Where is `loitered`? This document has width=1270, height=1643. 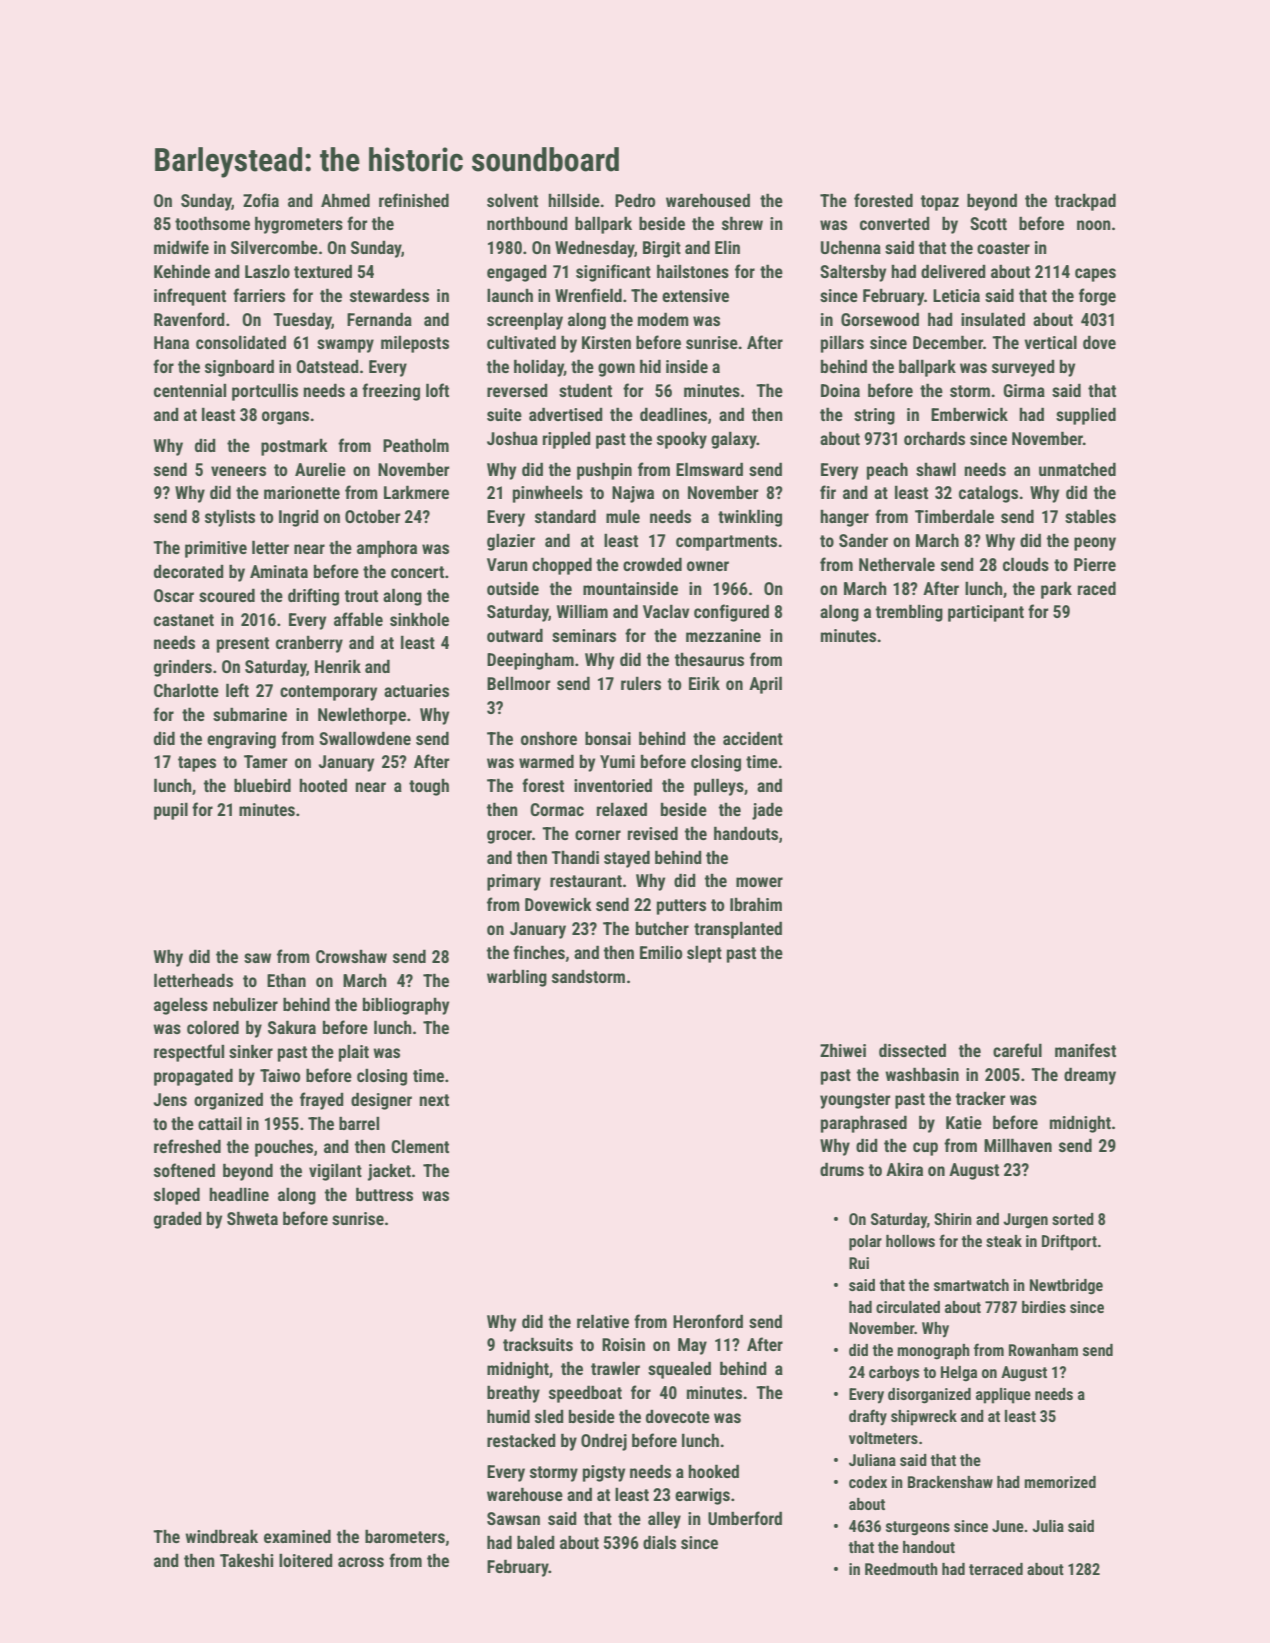
loitered is located at coordinates (306, 1560).
